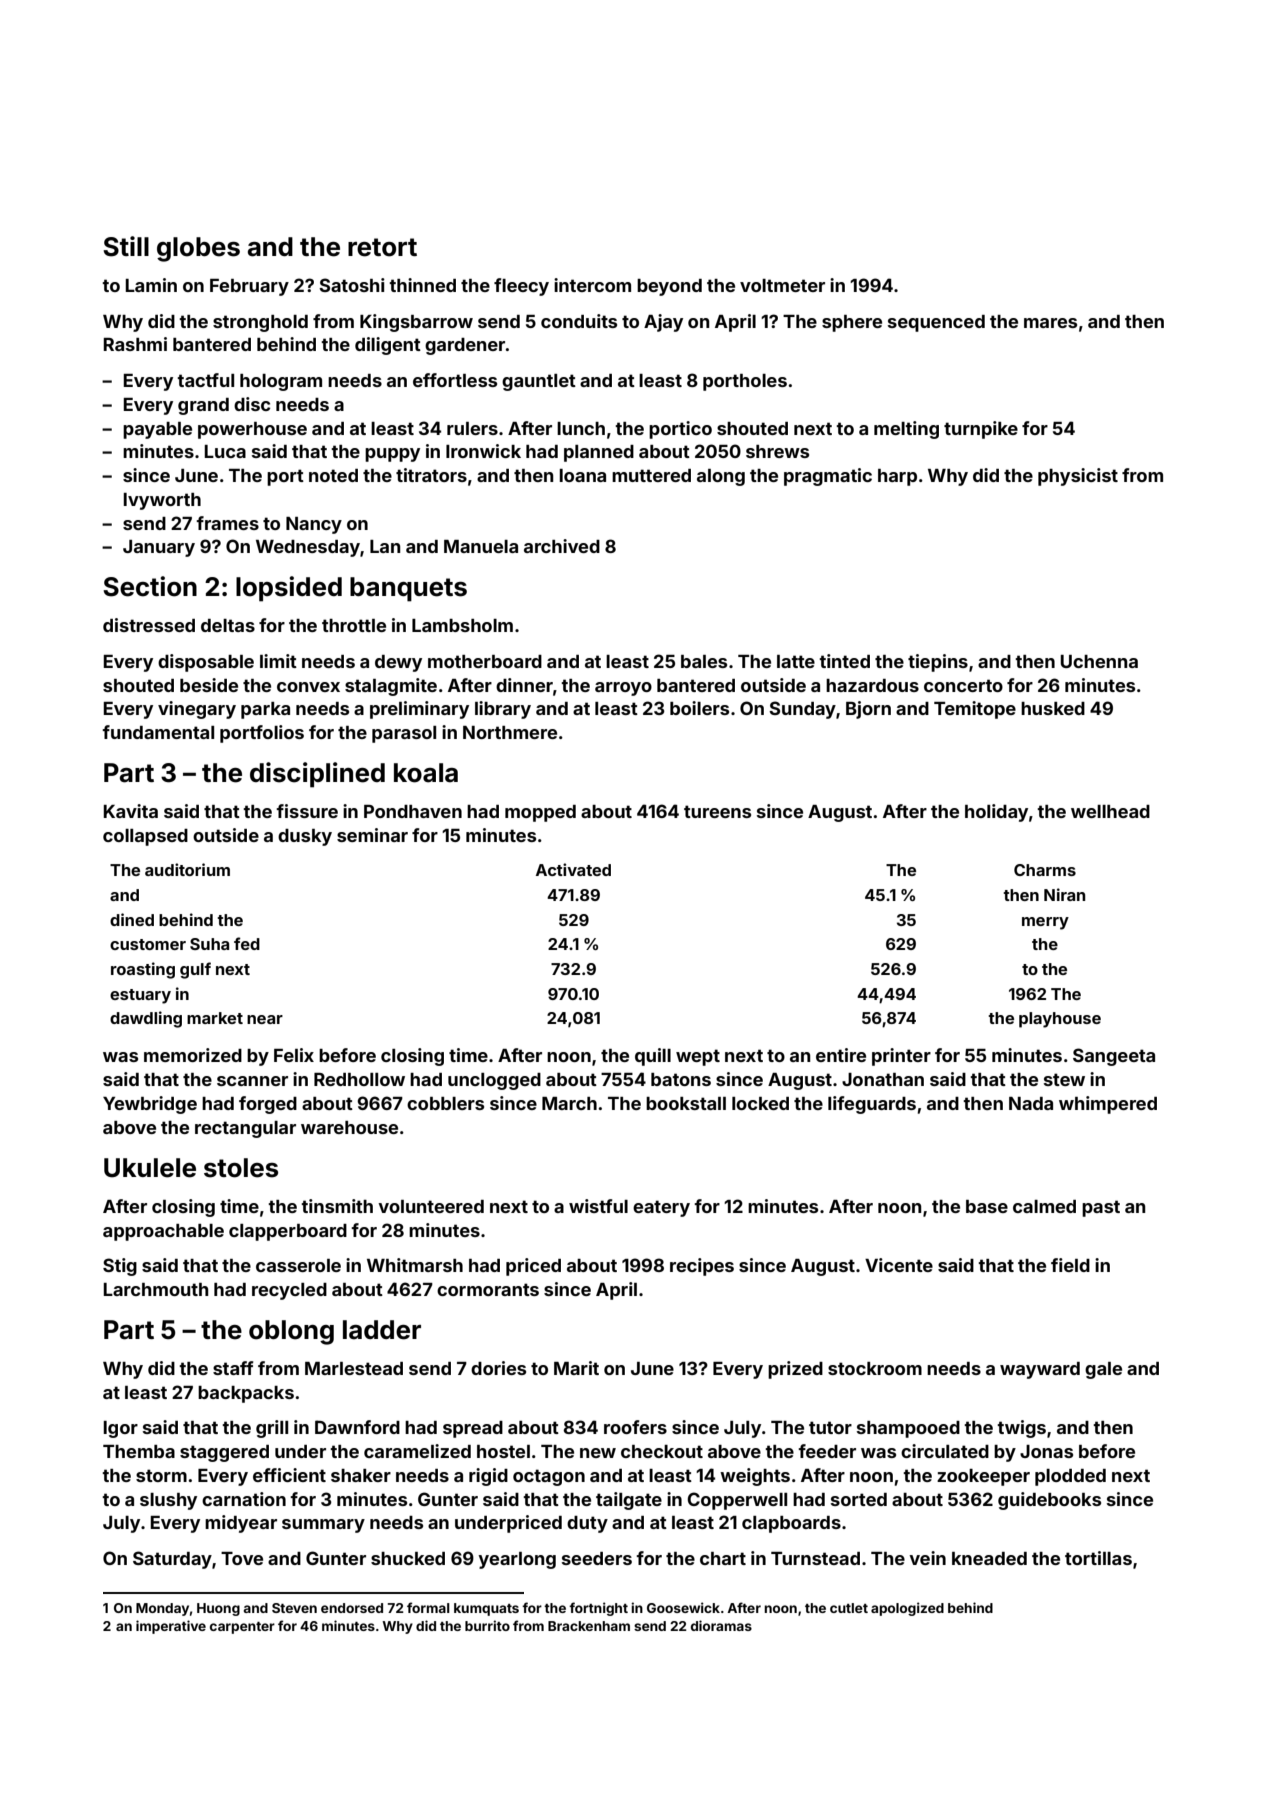 Image resolution: width=1269 pixels, height=1795 pixels. What do you see at coordinates (382, 247) in the screenshot?
I see `retort` at bounding box center [382, 247].
